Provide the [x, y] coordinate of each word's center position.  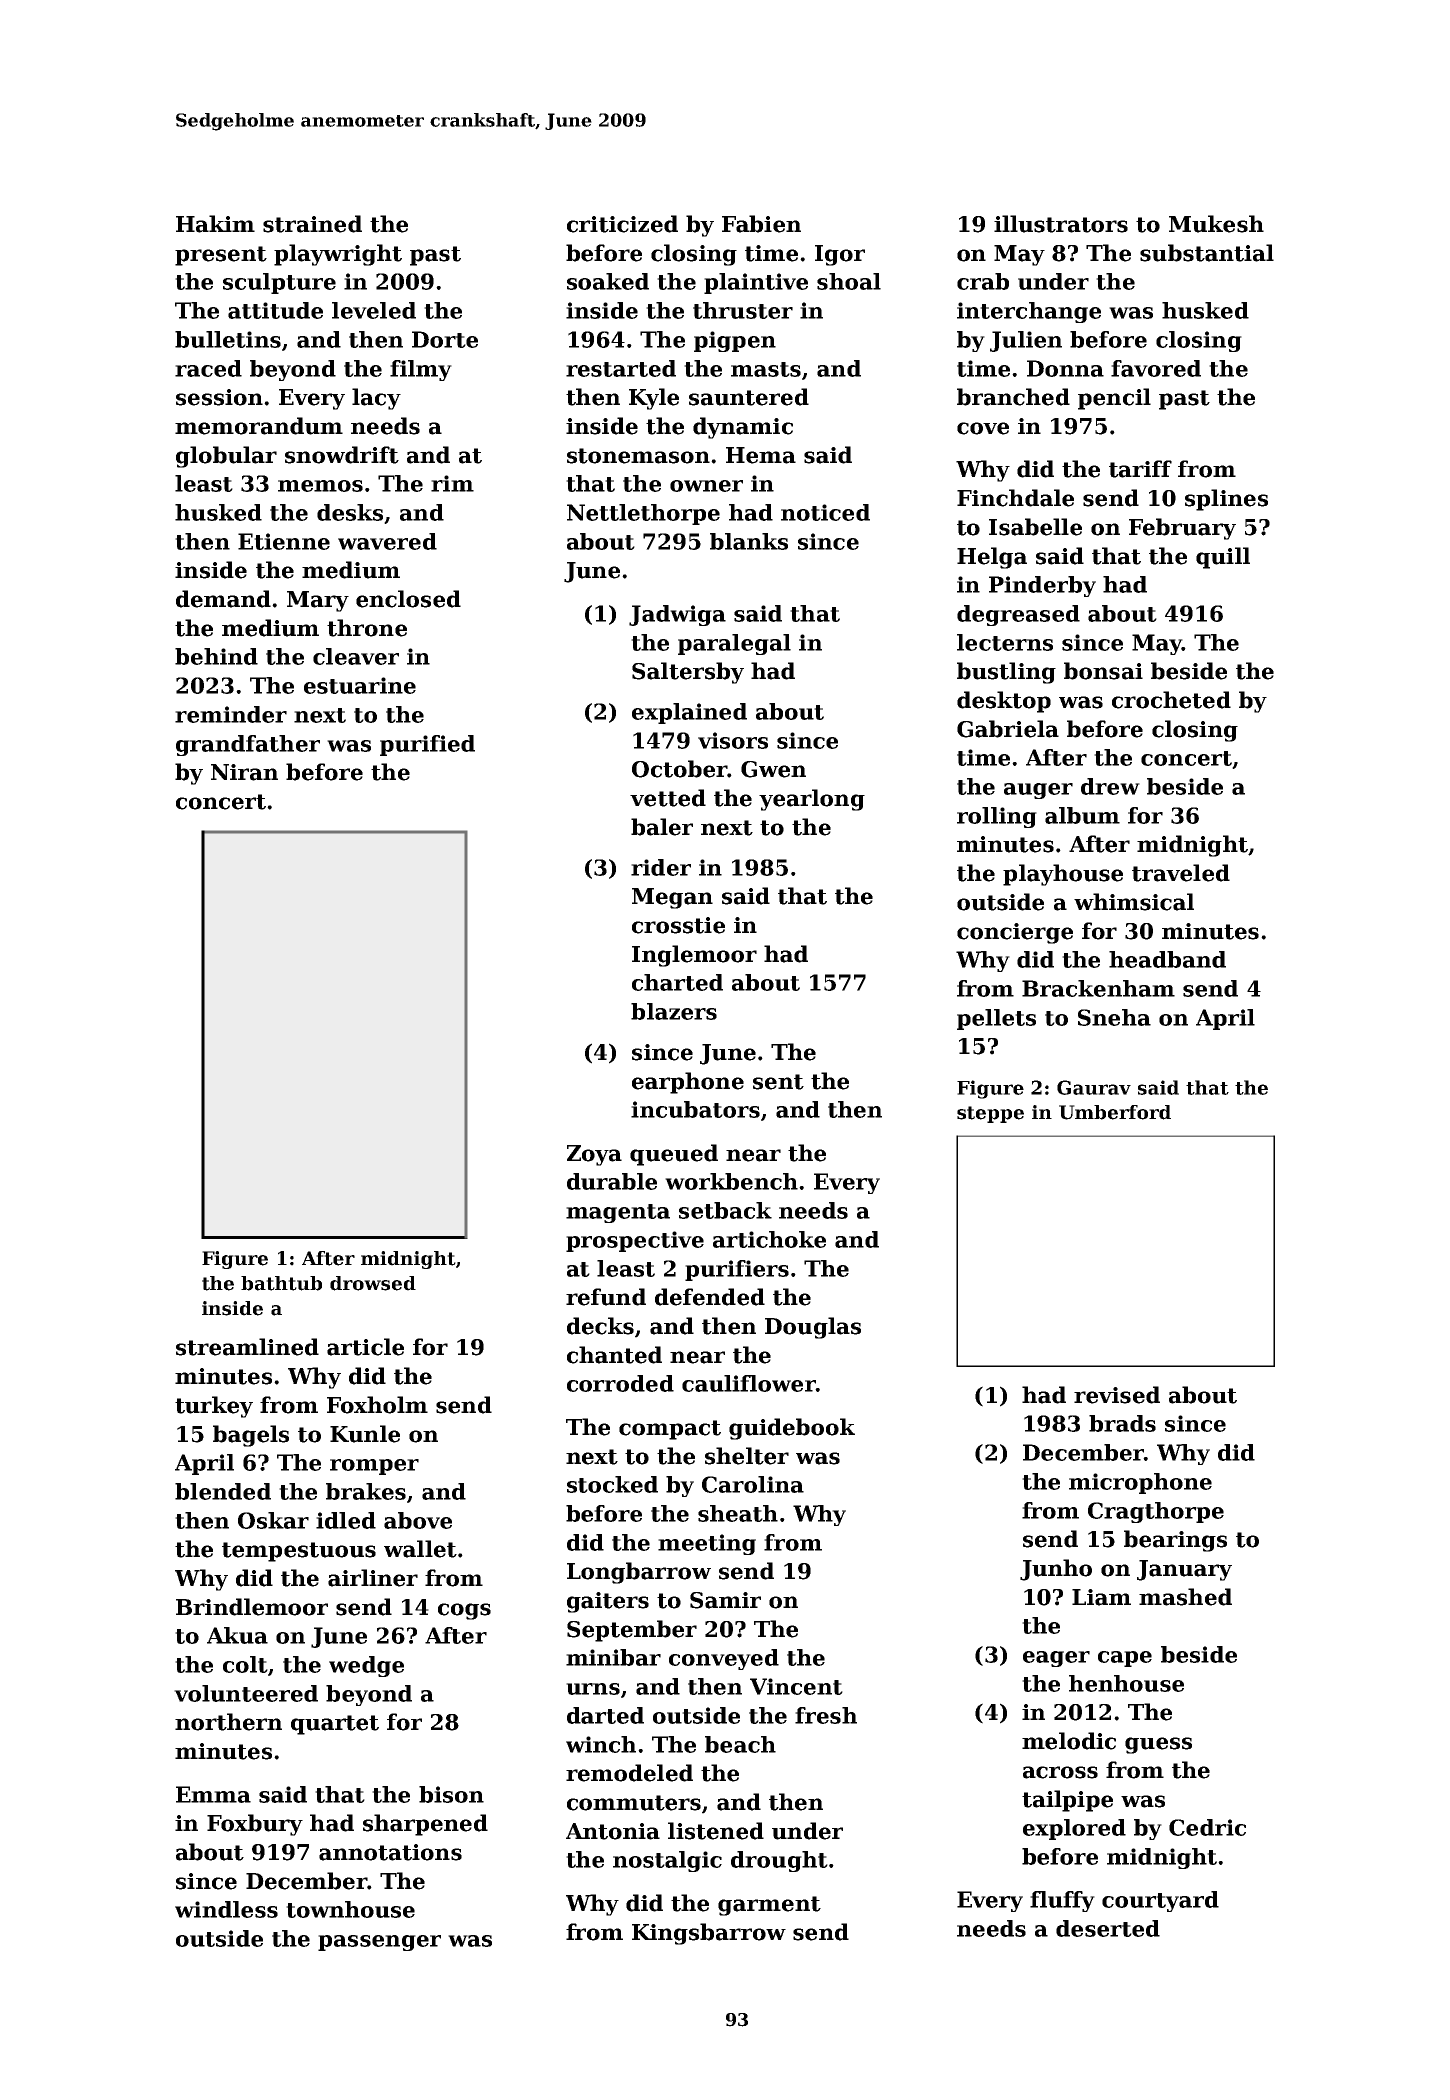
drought [779, 1861]
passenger [379, 1943]
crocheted [1171, 700]
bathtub [281, 1283]
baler [662, 827]
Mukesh [1216, 224]
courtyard [1160, 1901]
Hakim [215, 224]
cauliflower [749, 1383]
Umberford [1115, 1112]
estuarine [360, 685]
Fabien [761, 224]
